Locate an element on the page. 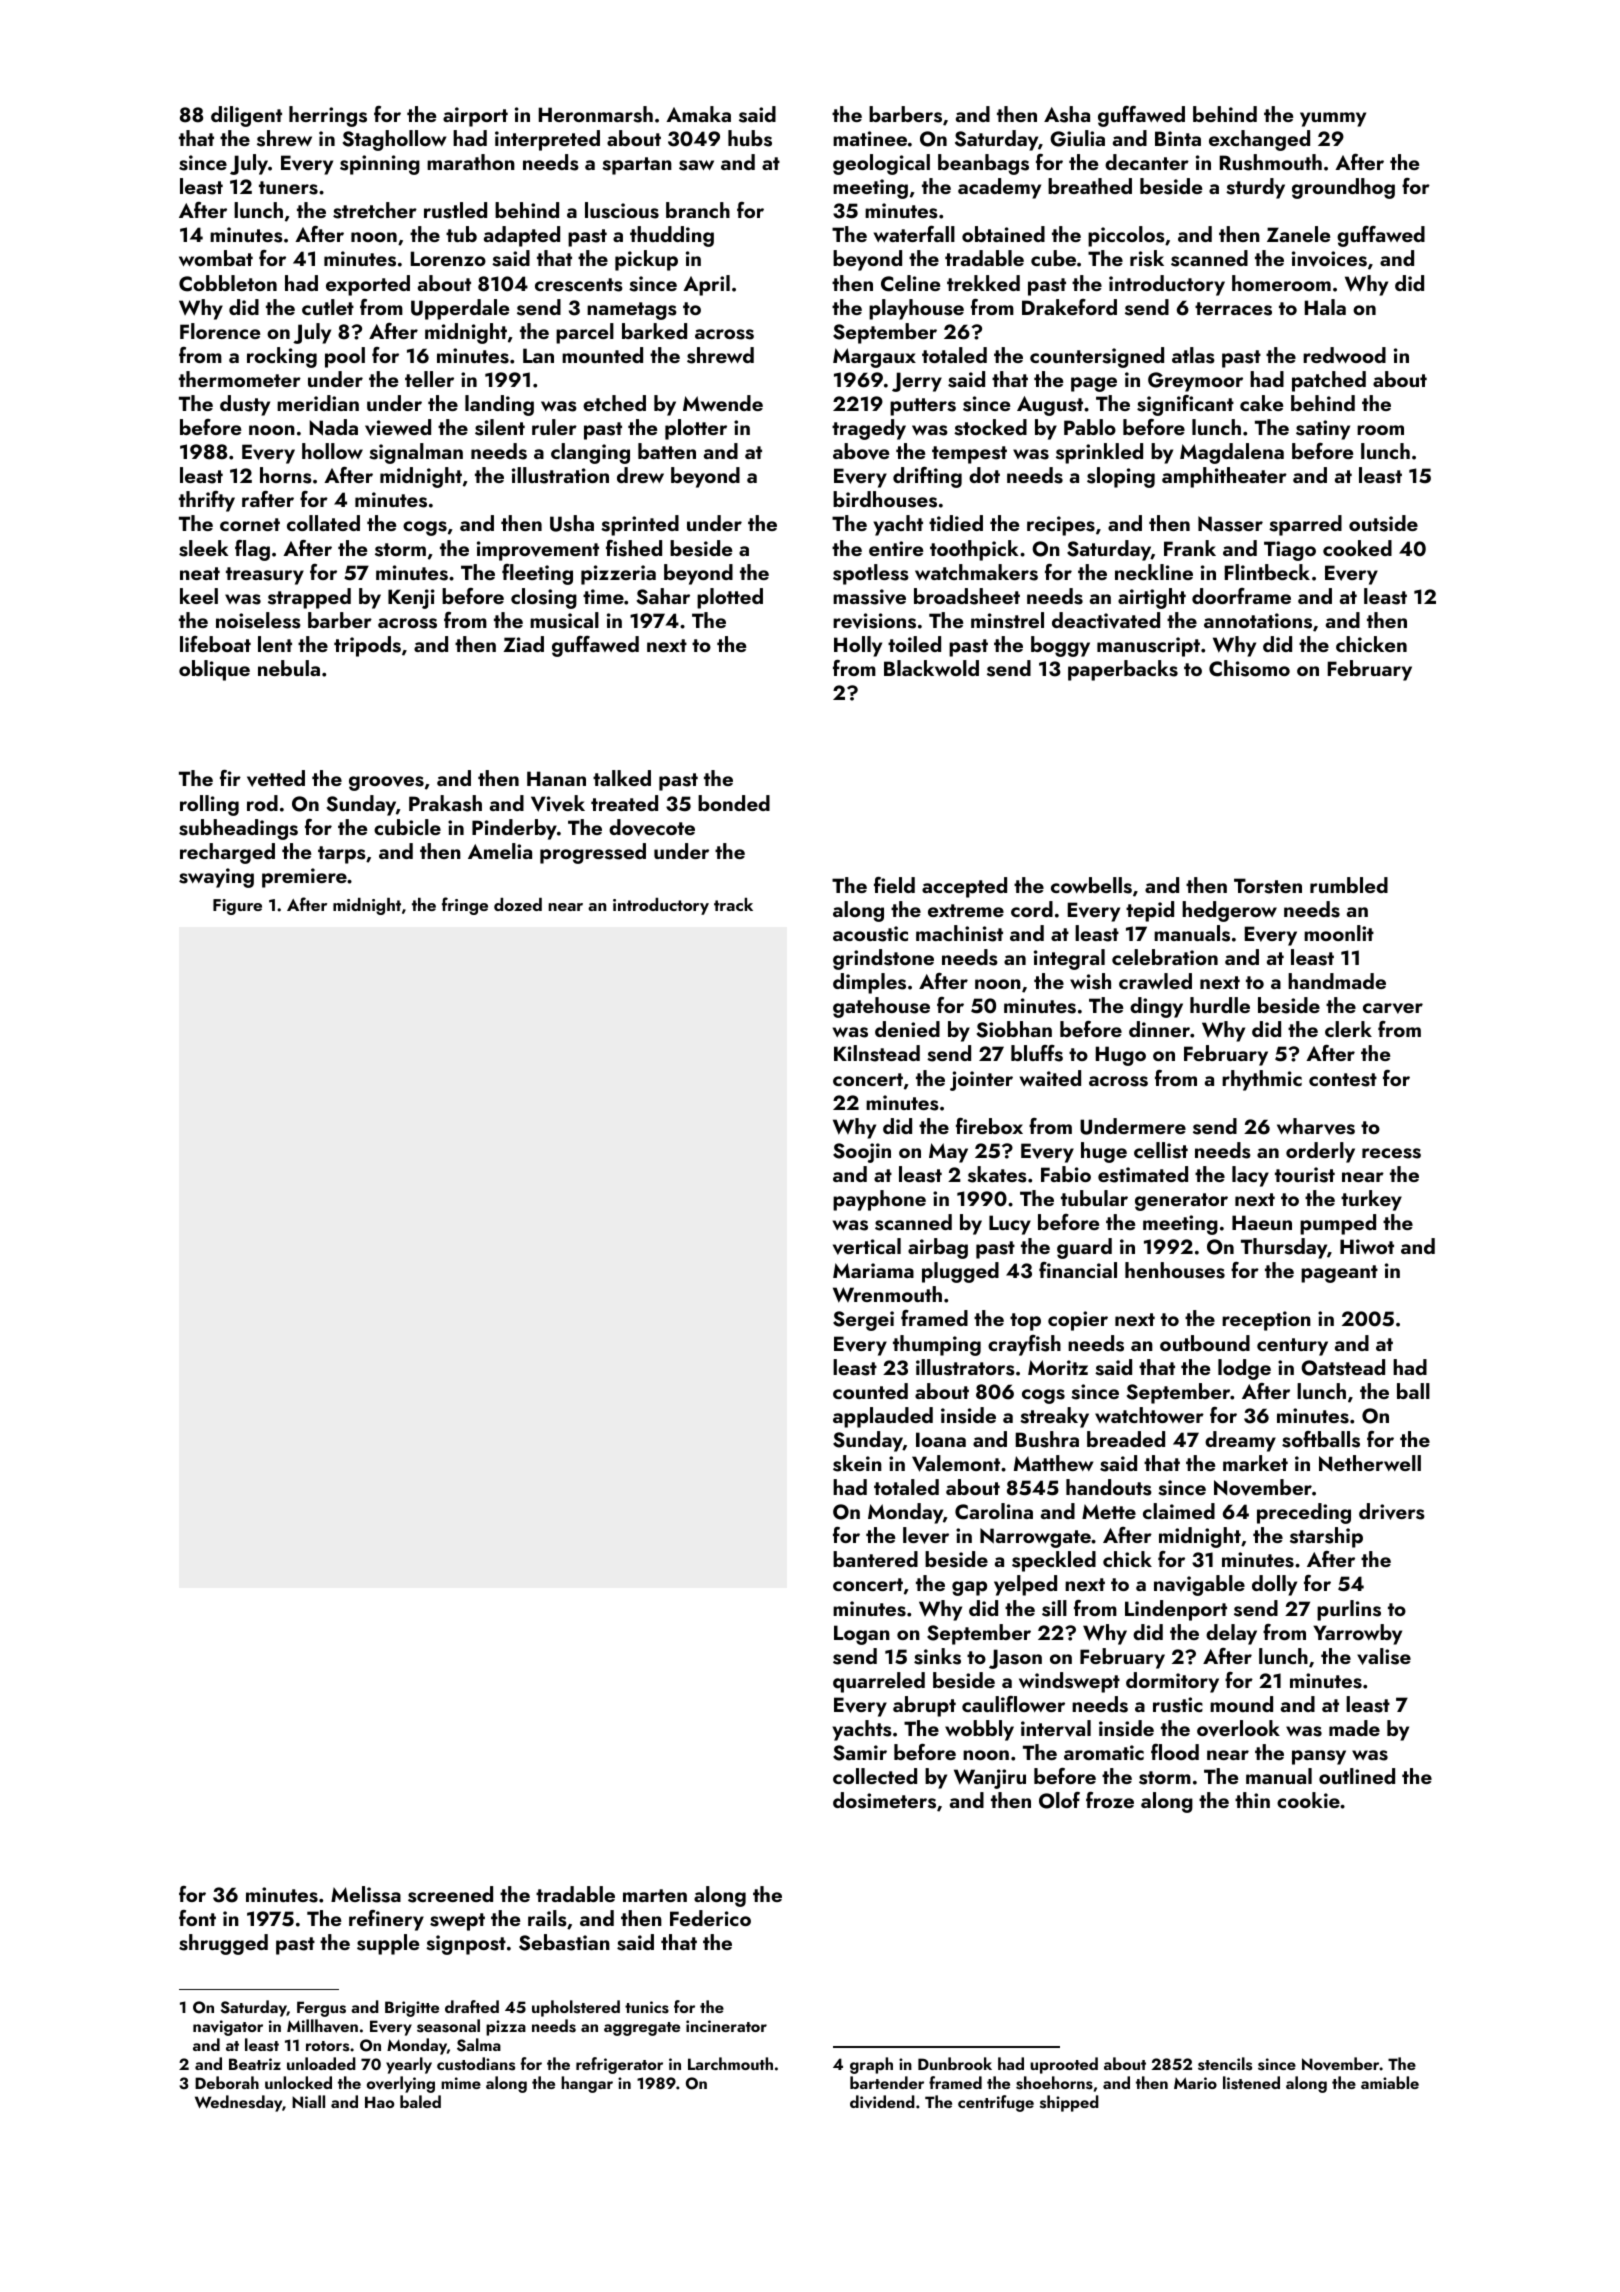 The image size is (1620, 2292). field is located at coordinates (894, 885).
